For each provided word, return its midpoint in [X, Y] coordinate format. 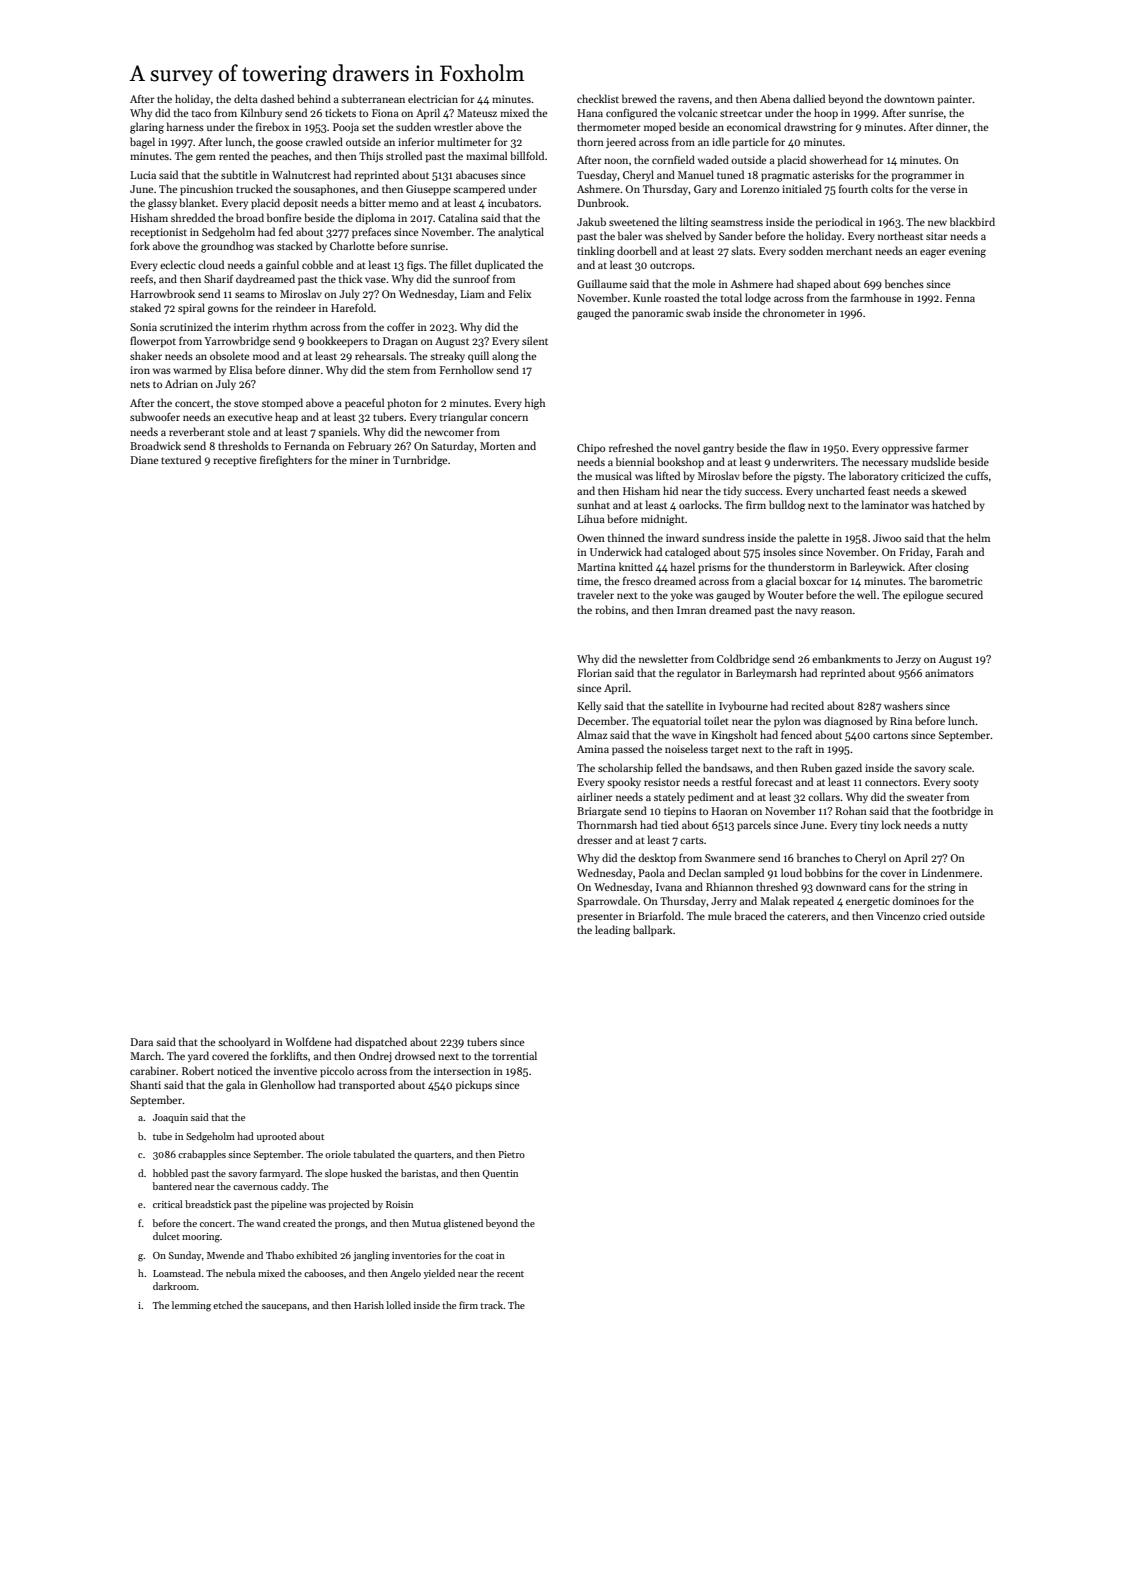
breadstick [208, 1204]
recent [510, 1274]
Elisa [241, 369]
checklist [598, 98]
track [491, 1305]
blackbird [972, 221]
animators [949, 673]
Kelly [589, 706]
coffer [401, 326]
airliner [595, 796]
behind [314, 98]
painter [955, 100]
